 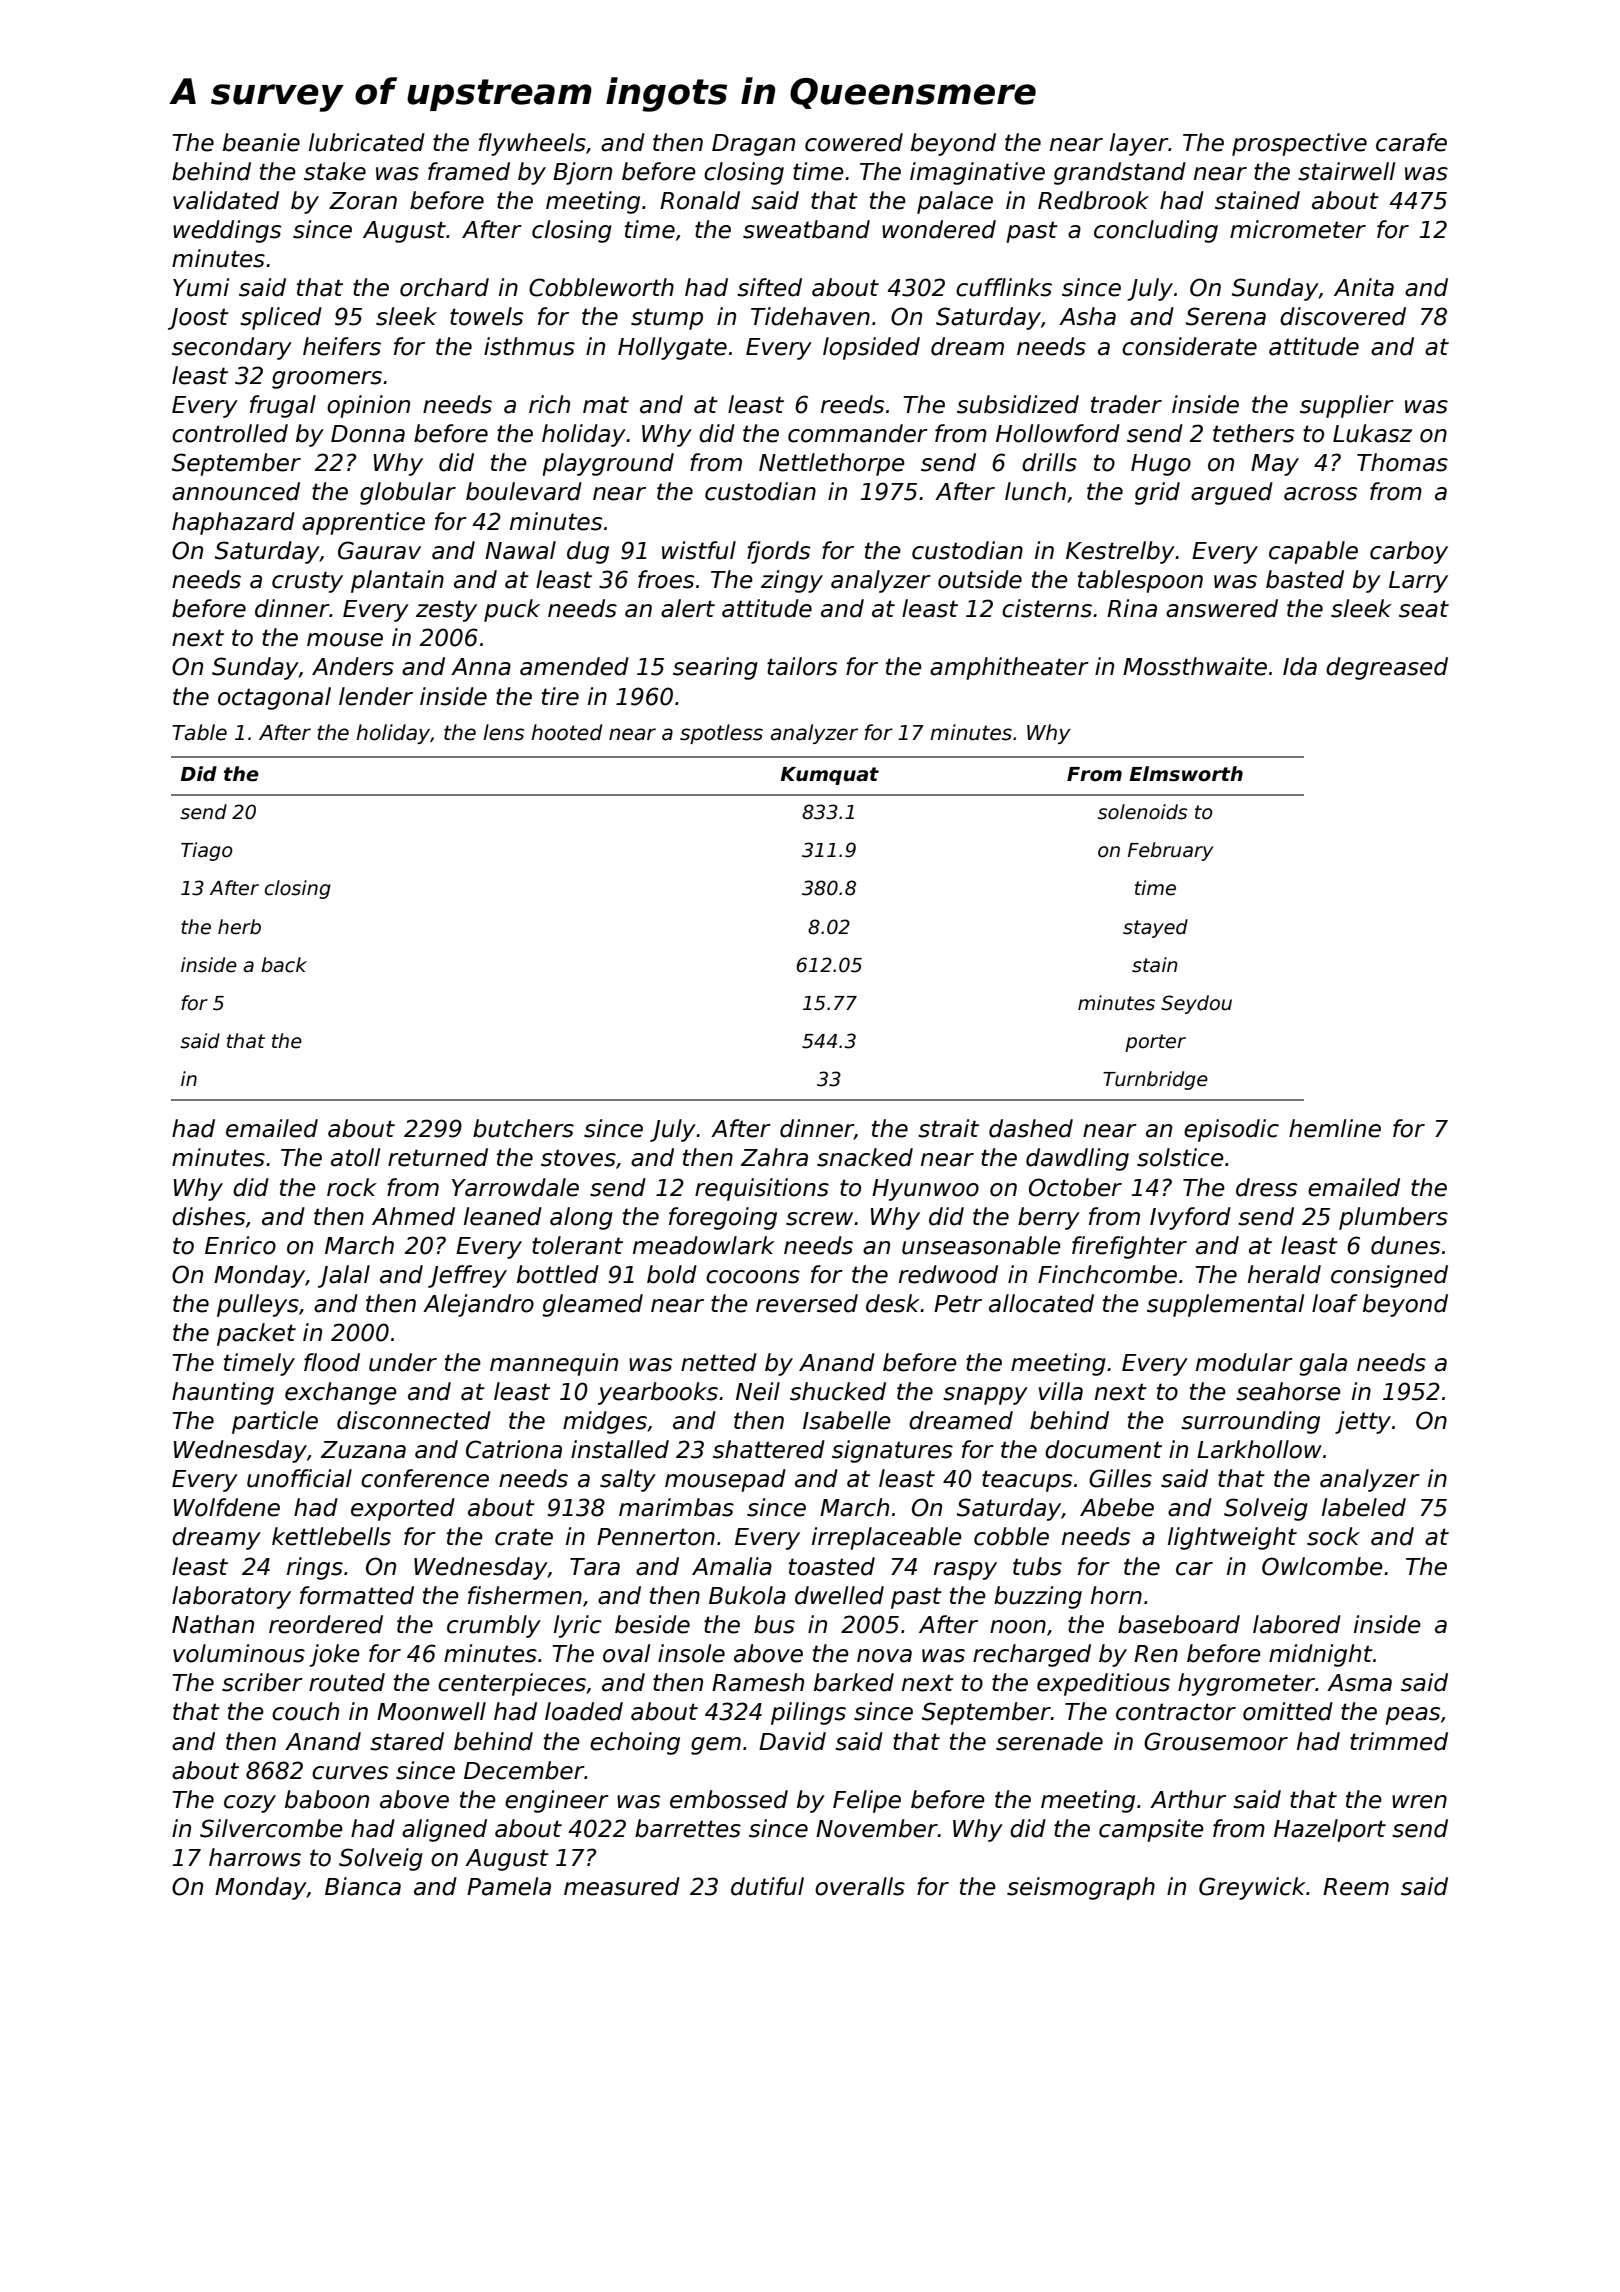 I want to click on octagonal, so click(x=274, y=698).
